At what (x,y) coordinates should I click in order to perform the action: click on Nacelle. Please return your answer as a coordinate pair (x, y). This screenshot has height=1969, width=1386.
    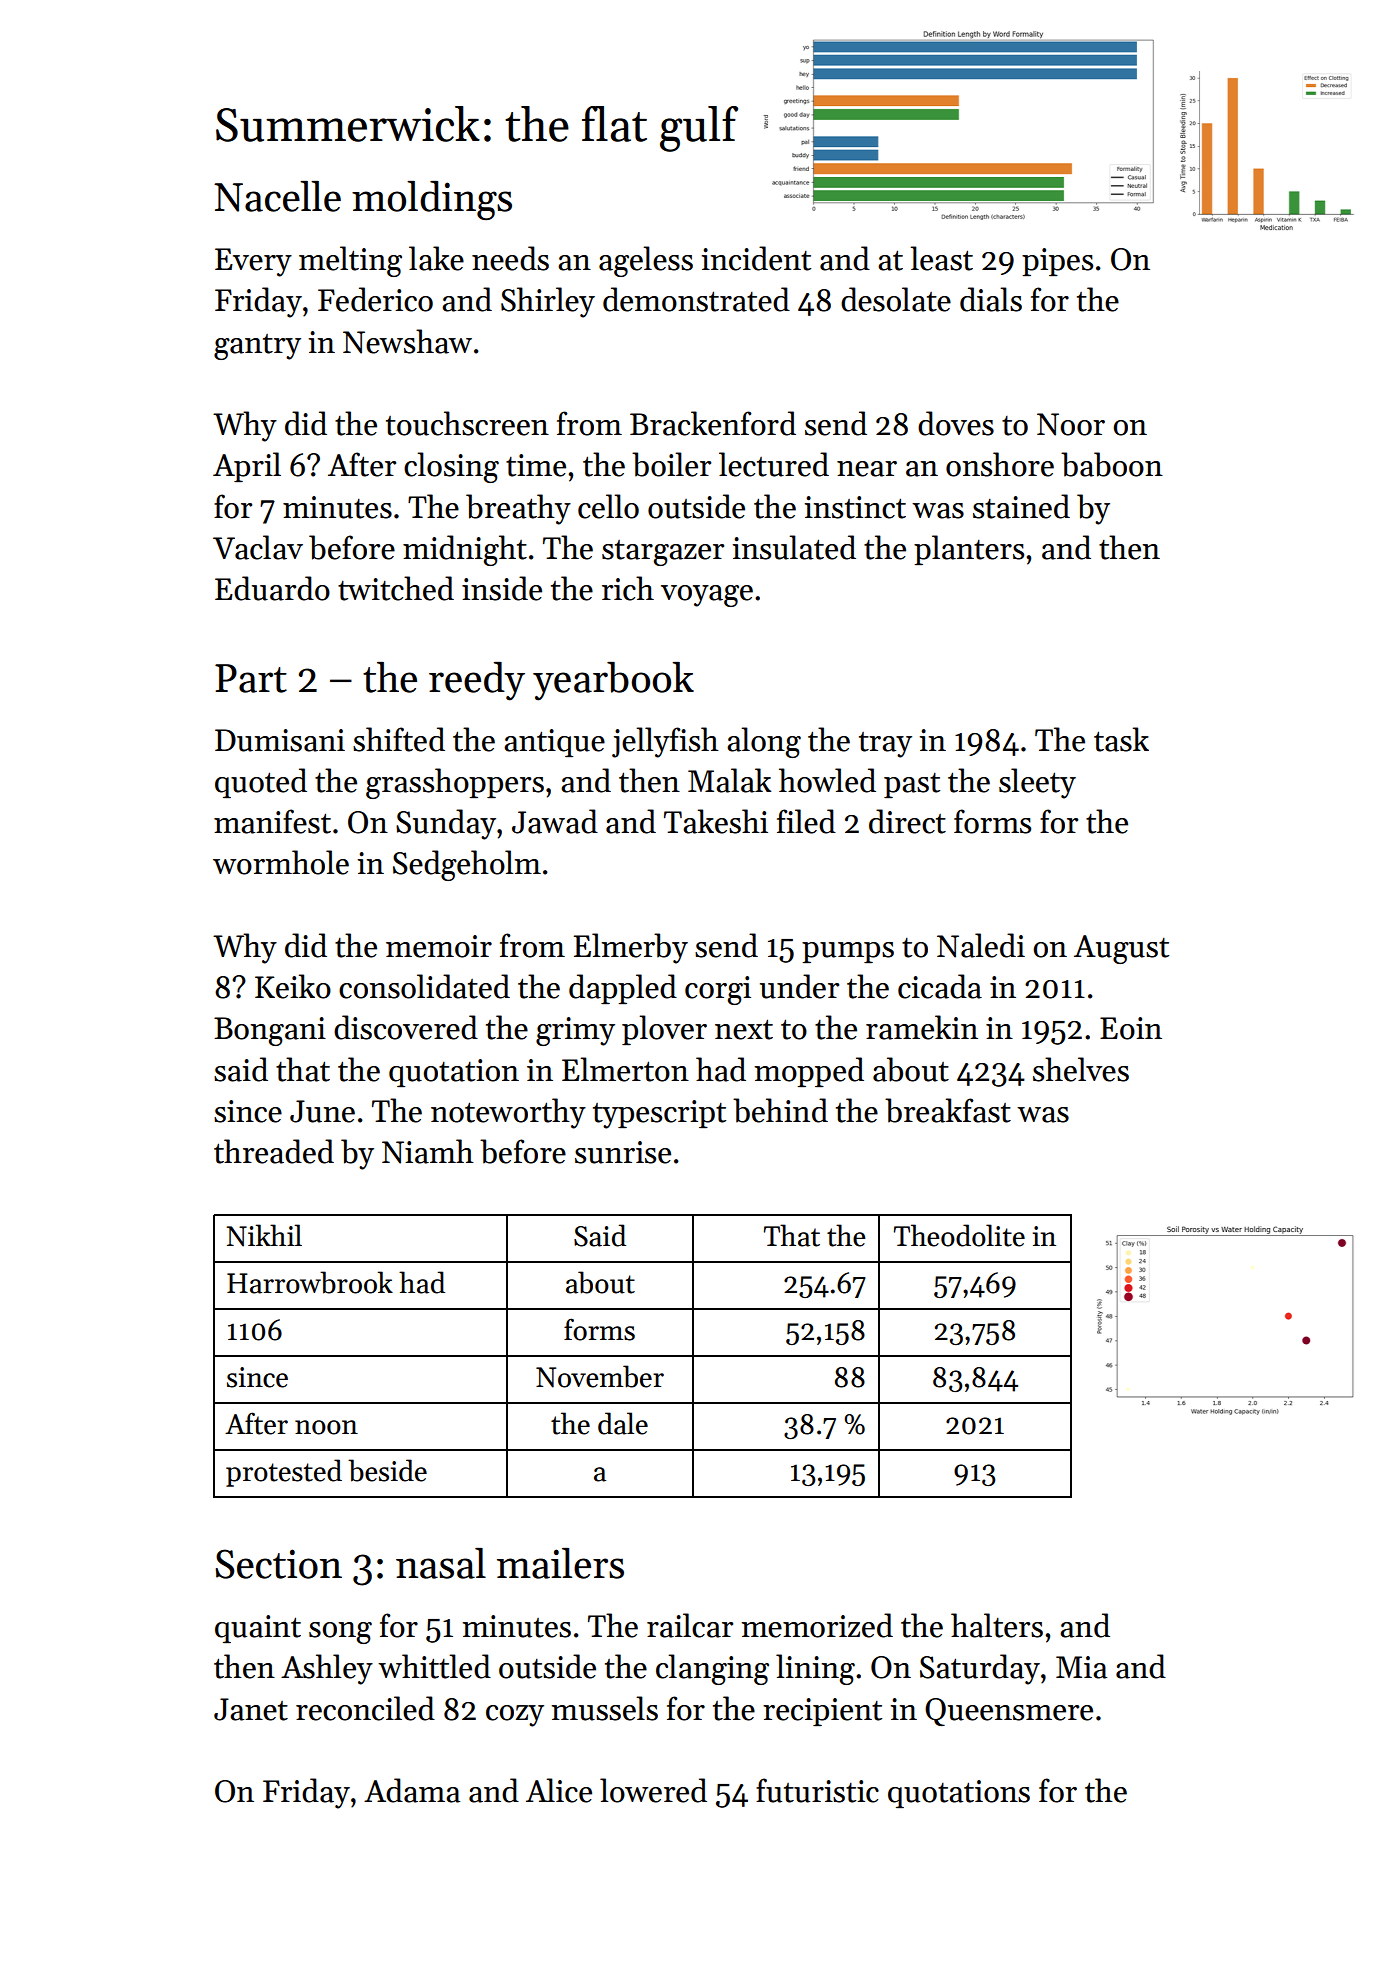
    Looking at the image, I should click on (277, 196).
